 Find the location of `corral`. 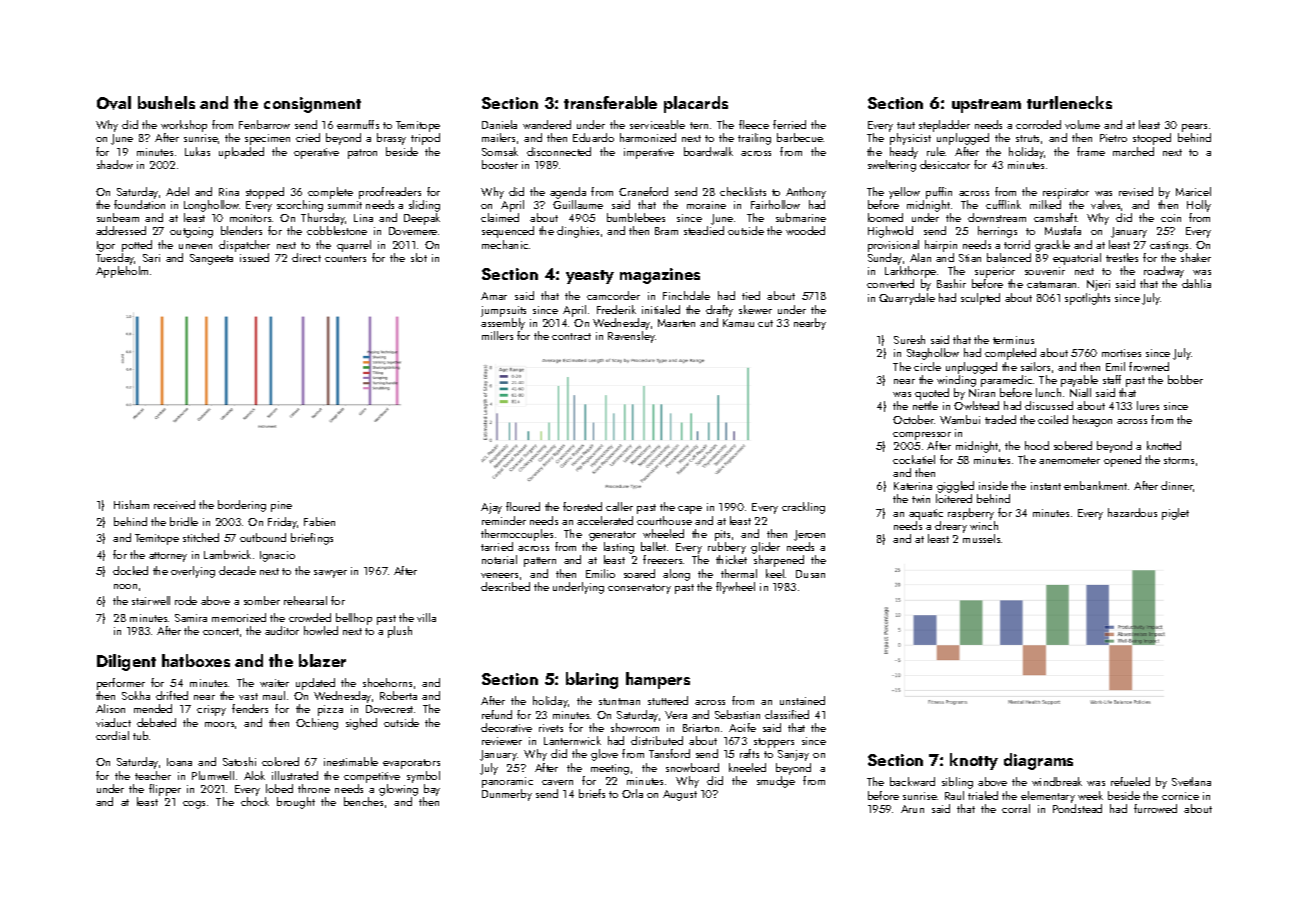

corral is located at coordinates (1016, 808).
